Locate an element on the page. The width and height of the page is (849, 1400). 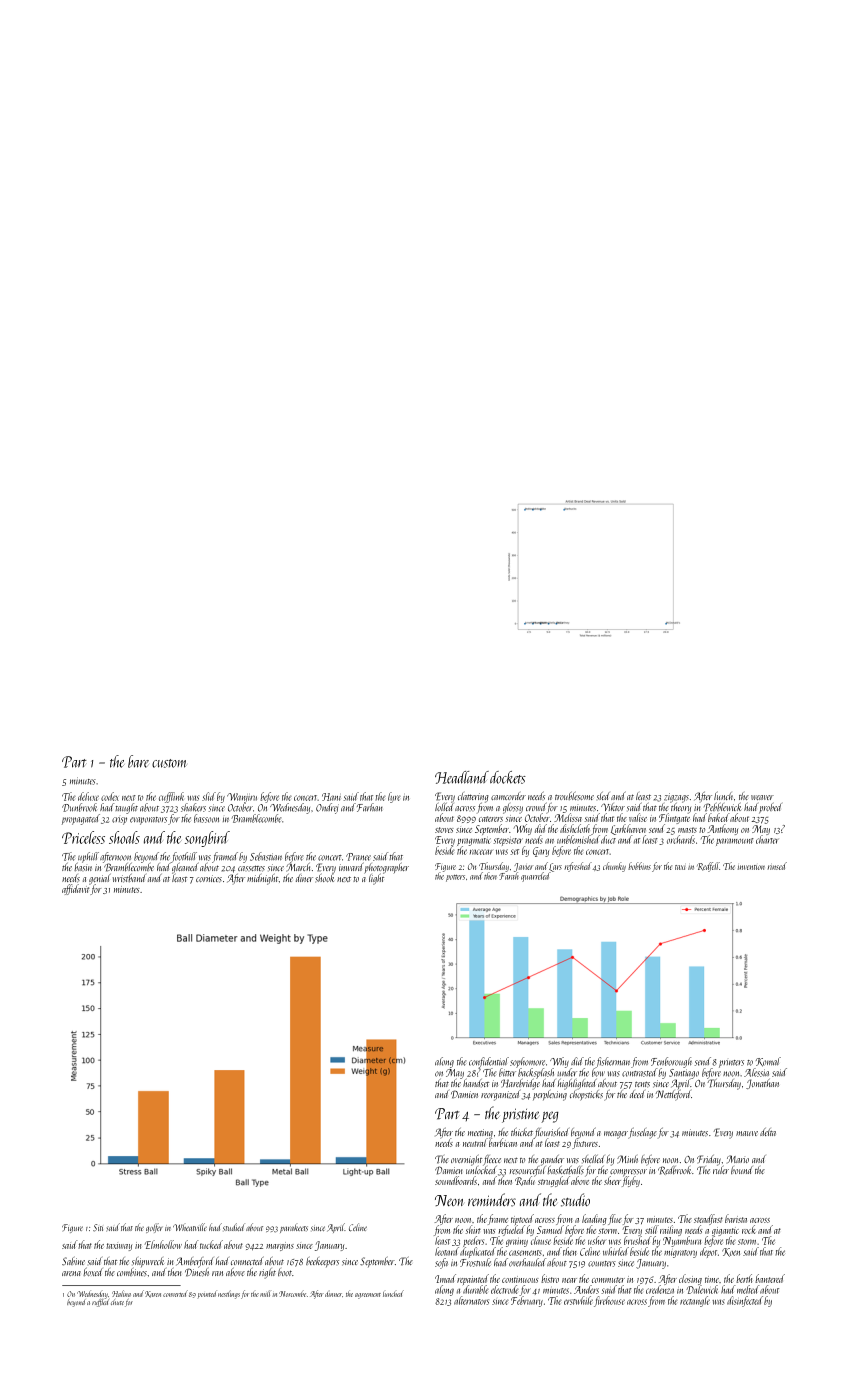
Wanjiru is located at coordinates (242, 798).
